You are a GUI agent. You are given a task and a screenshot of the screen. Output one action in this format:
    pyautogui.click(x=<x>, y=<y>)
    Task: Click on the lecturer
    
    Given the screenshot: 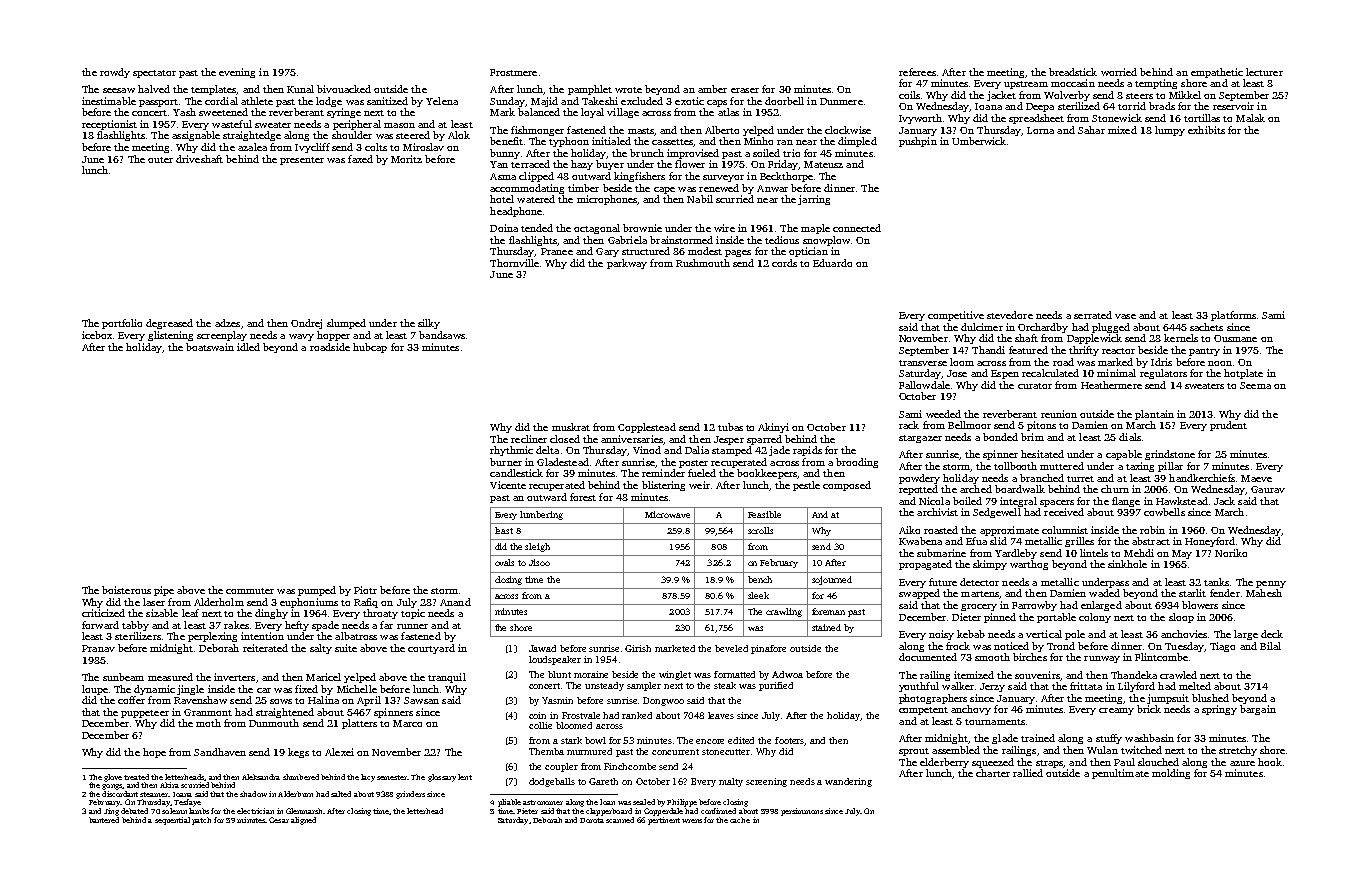 What is the action you would take?
    pyautogui.click(x=1264, y=72)
